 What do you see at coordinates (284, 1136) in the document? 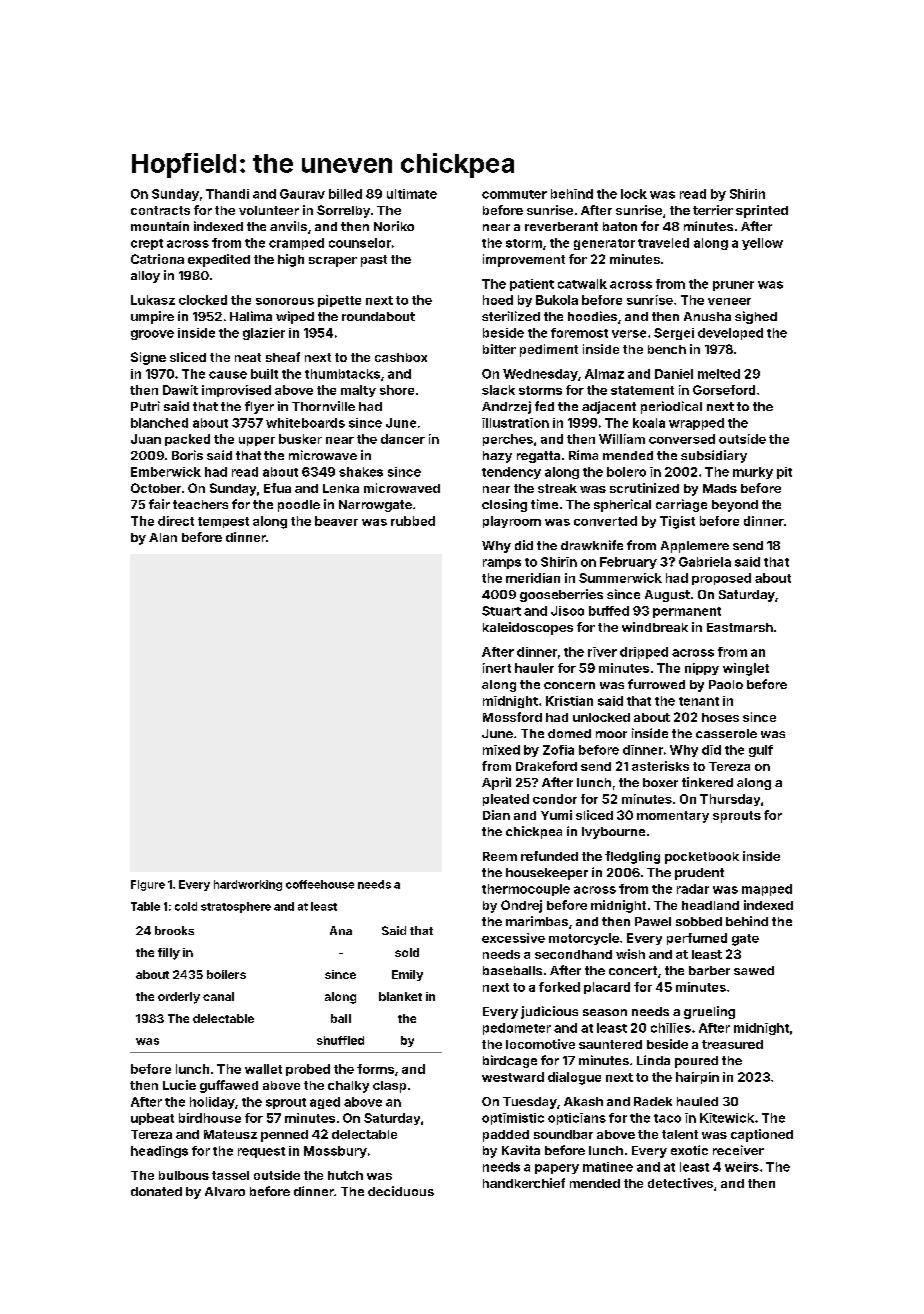
I see `penned` at bounding box center [284, 1136].
